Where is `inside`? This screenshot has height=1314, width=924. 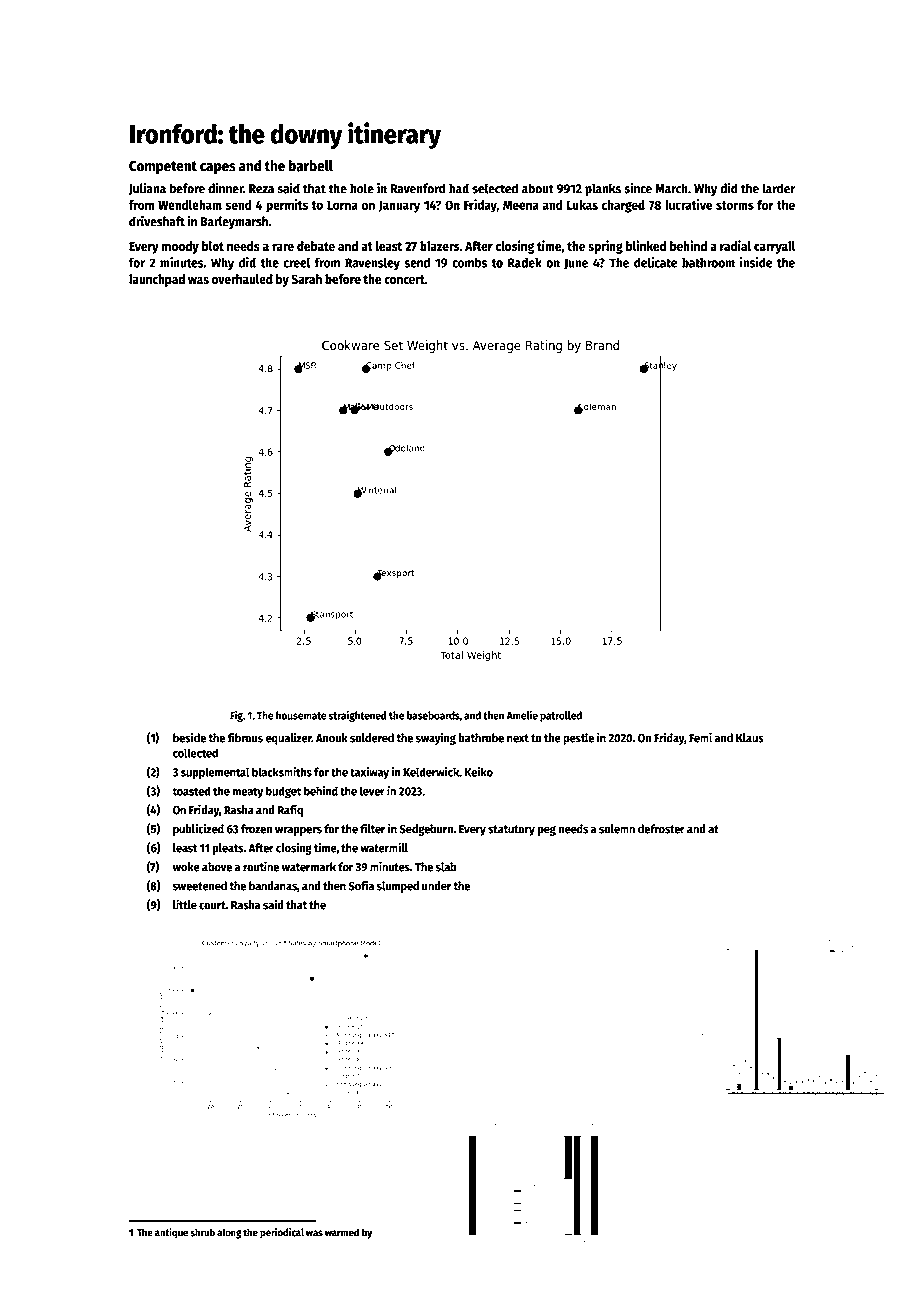 inside is located at coordinates (756, 262).
